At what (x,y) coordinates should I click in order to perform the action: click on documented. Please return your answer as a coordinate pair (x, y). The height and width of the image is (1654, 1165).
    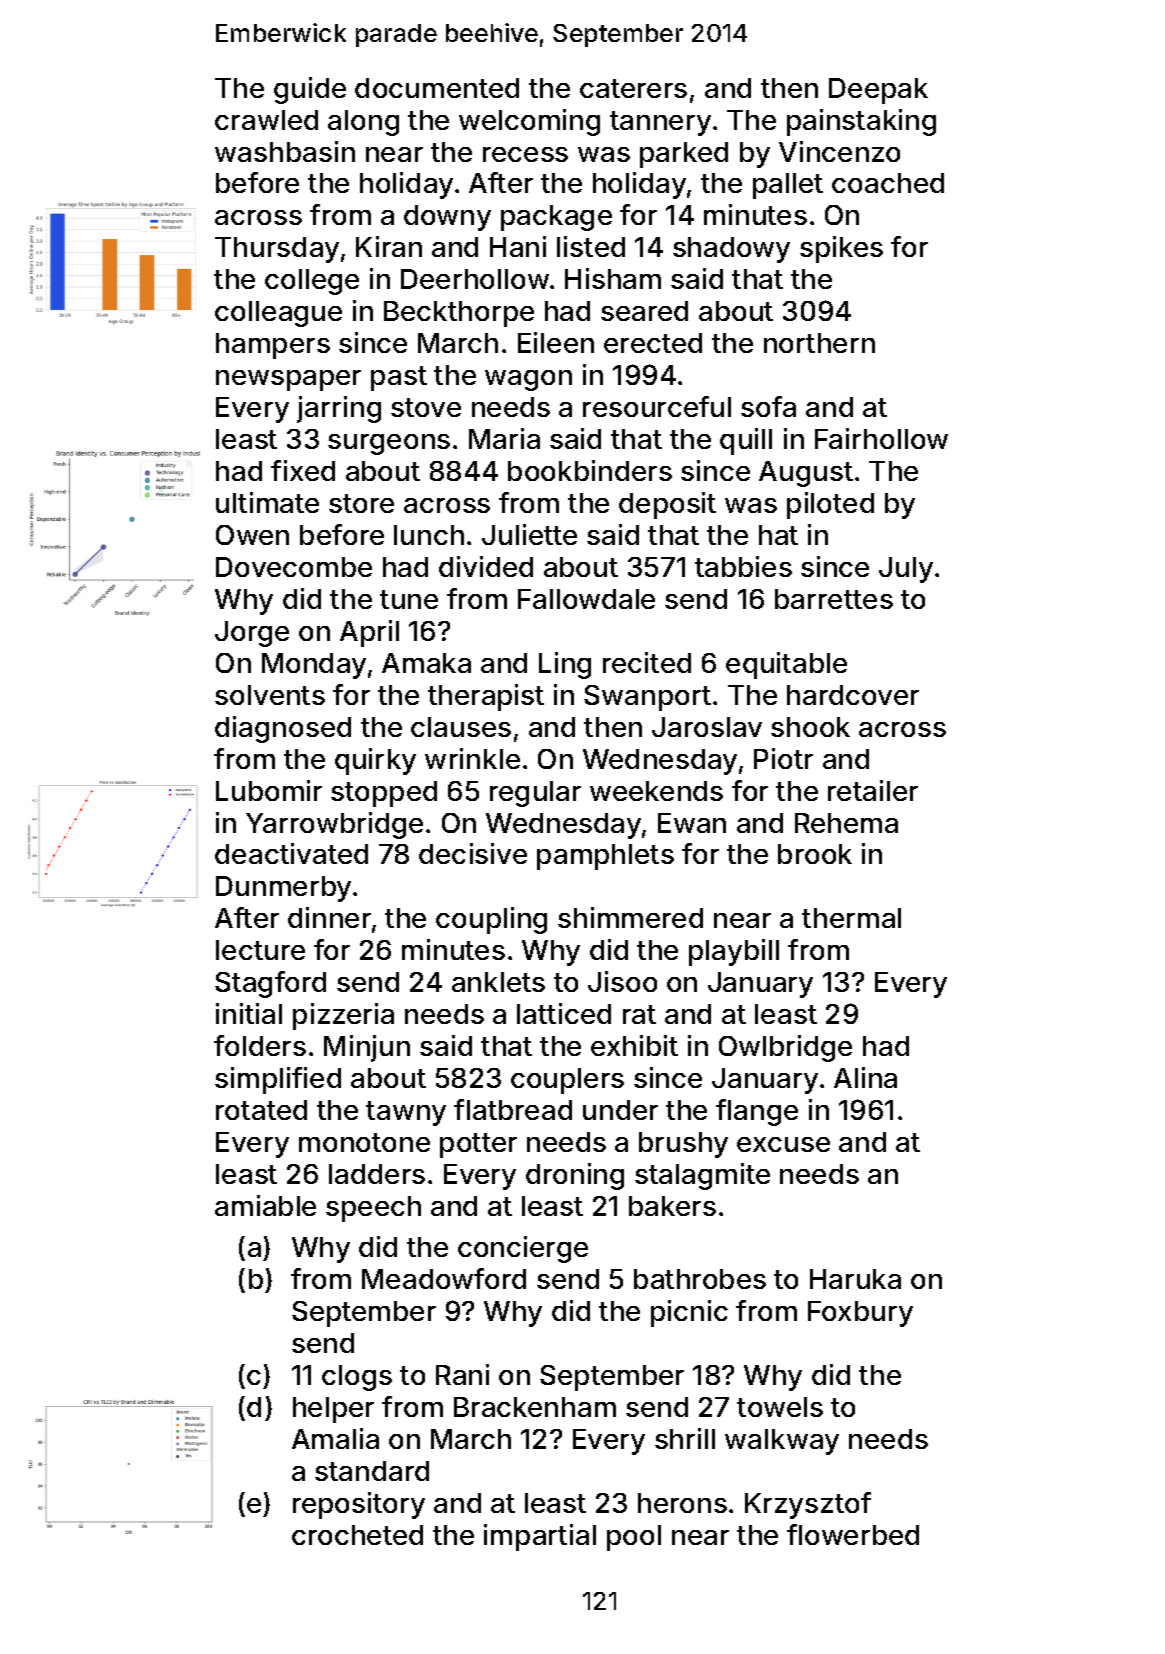
    Looking at the image, I should click on (437, 88).
